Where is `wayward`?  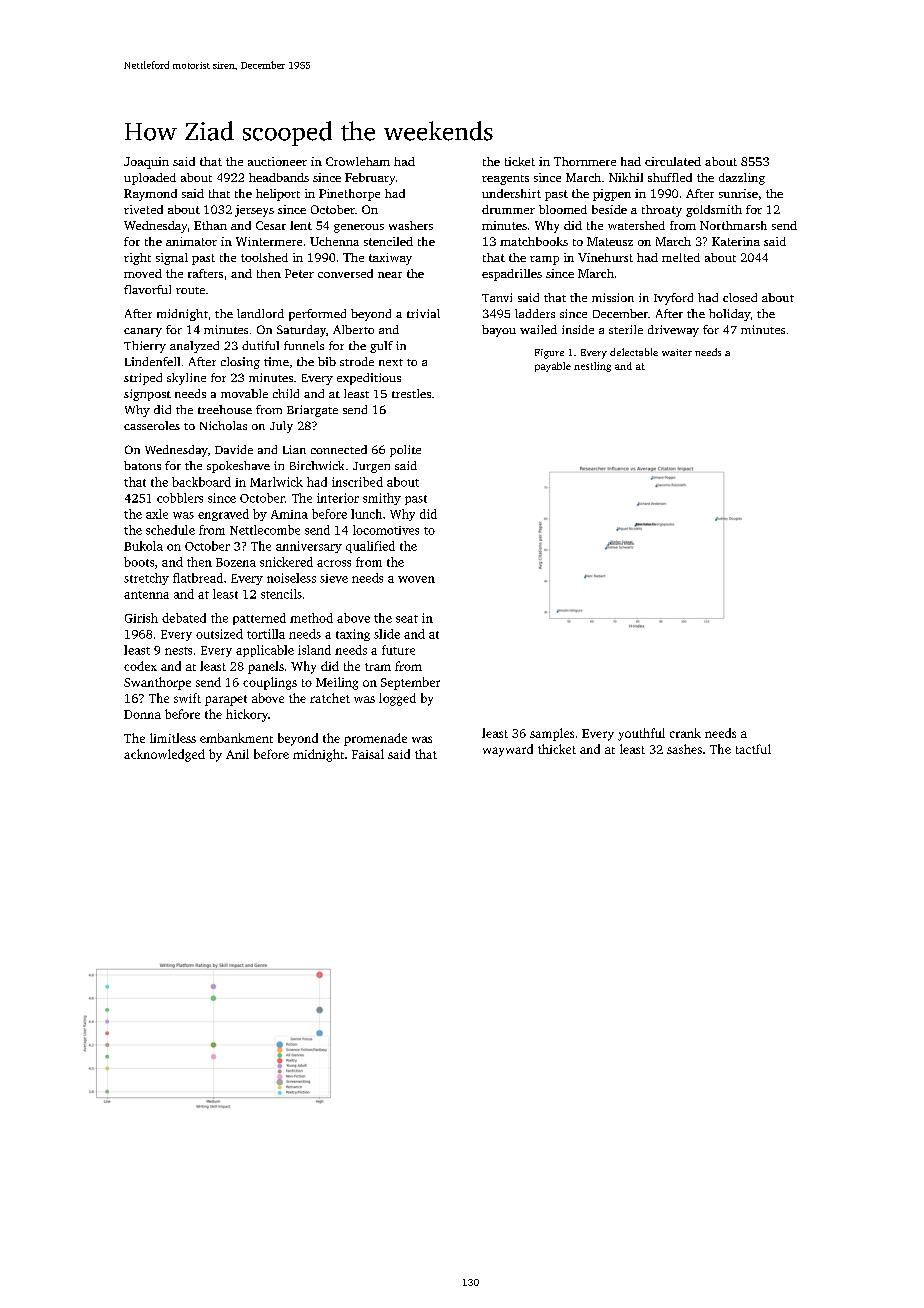
wayward is located at coordinates (508, 750).
